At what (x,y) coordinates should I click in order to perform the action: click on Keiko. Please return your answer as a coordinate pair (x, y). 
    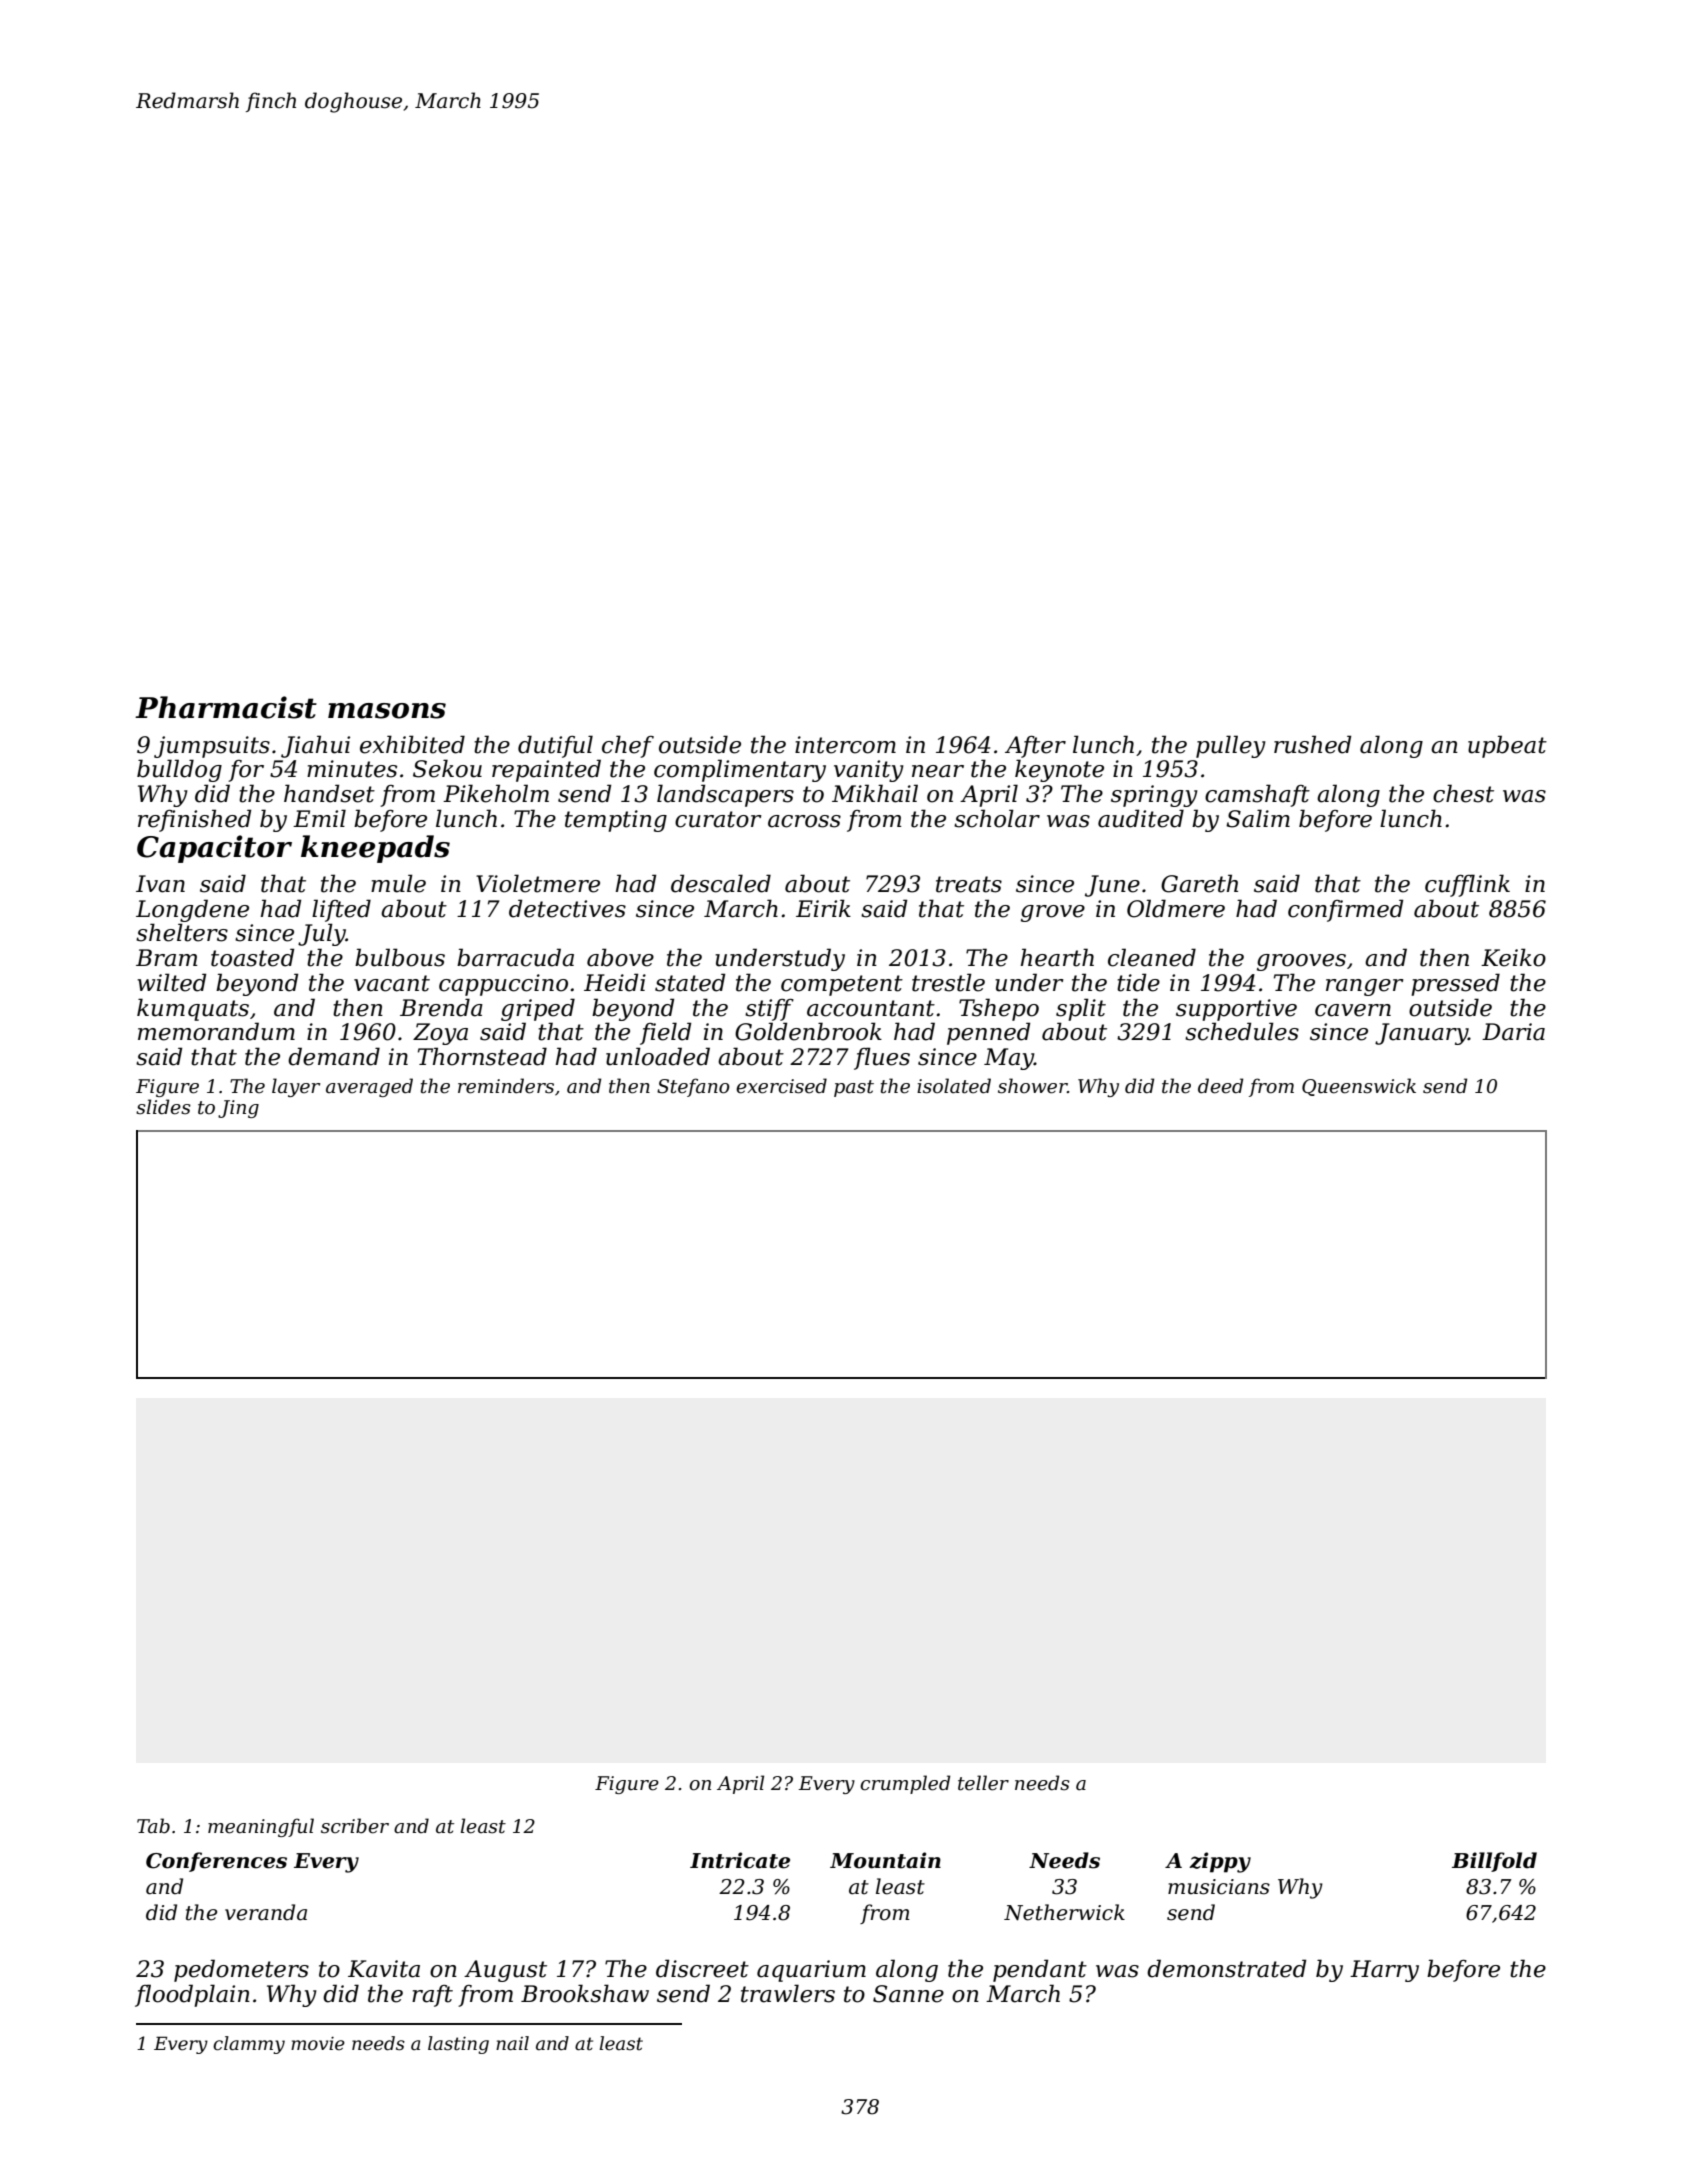
    Looking at the image, I should click on (1513, 957).
